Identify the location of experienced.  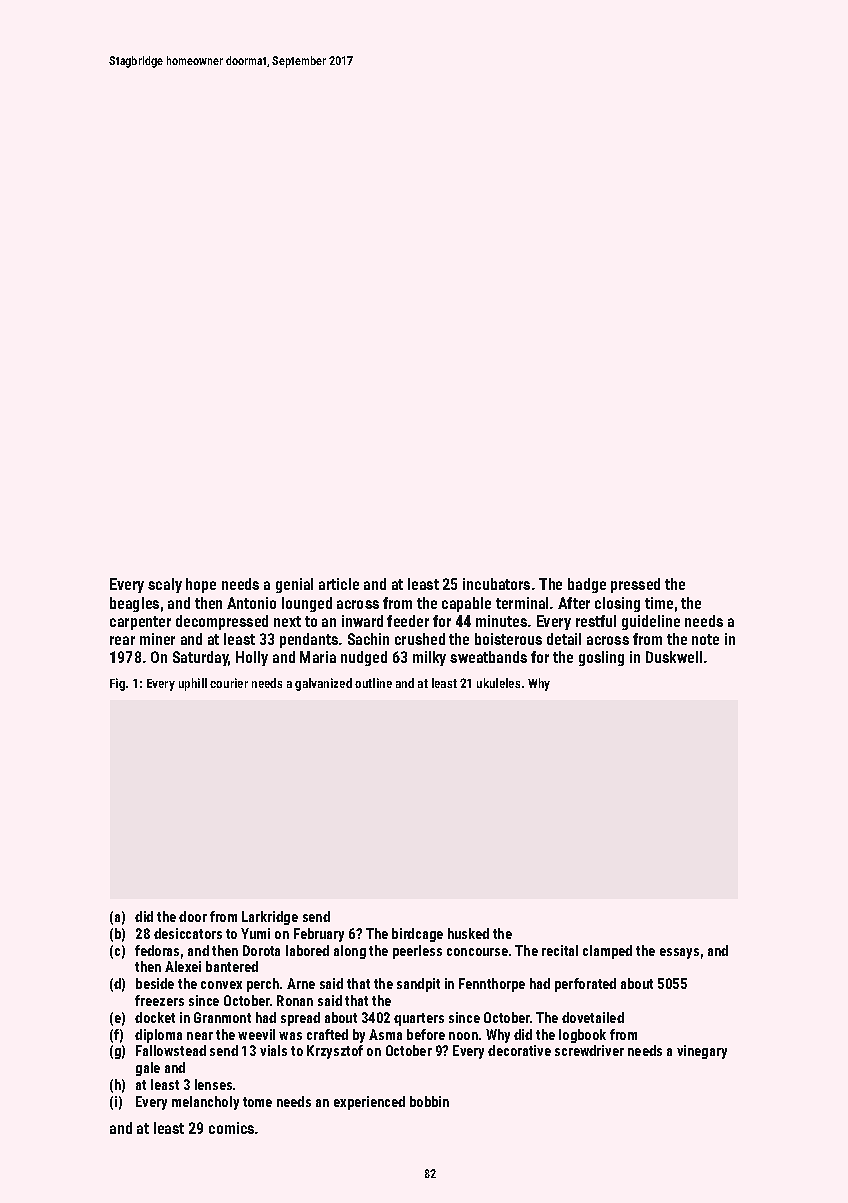
(369, 1103).
